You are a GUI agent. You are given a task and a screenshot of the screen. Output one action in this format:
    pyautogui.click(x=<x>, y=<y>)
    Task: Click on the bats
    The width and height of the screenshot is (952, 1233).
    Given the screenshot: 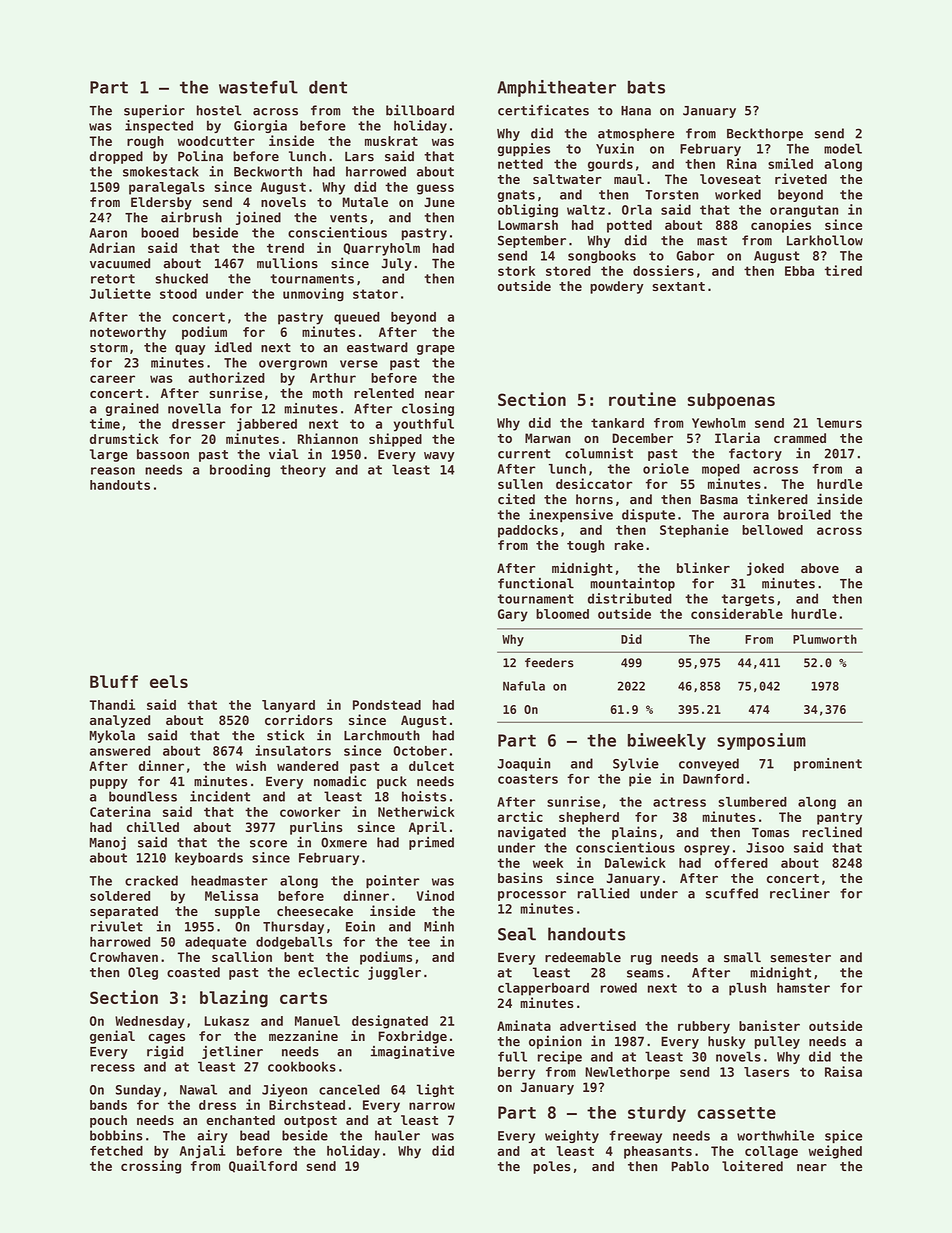 What is the action you would take?
    pyautogui.click(x=646, y=87)
